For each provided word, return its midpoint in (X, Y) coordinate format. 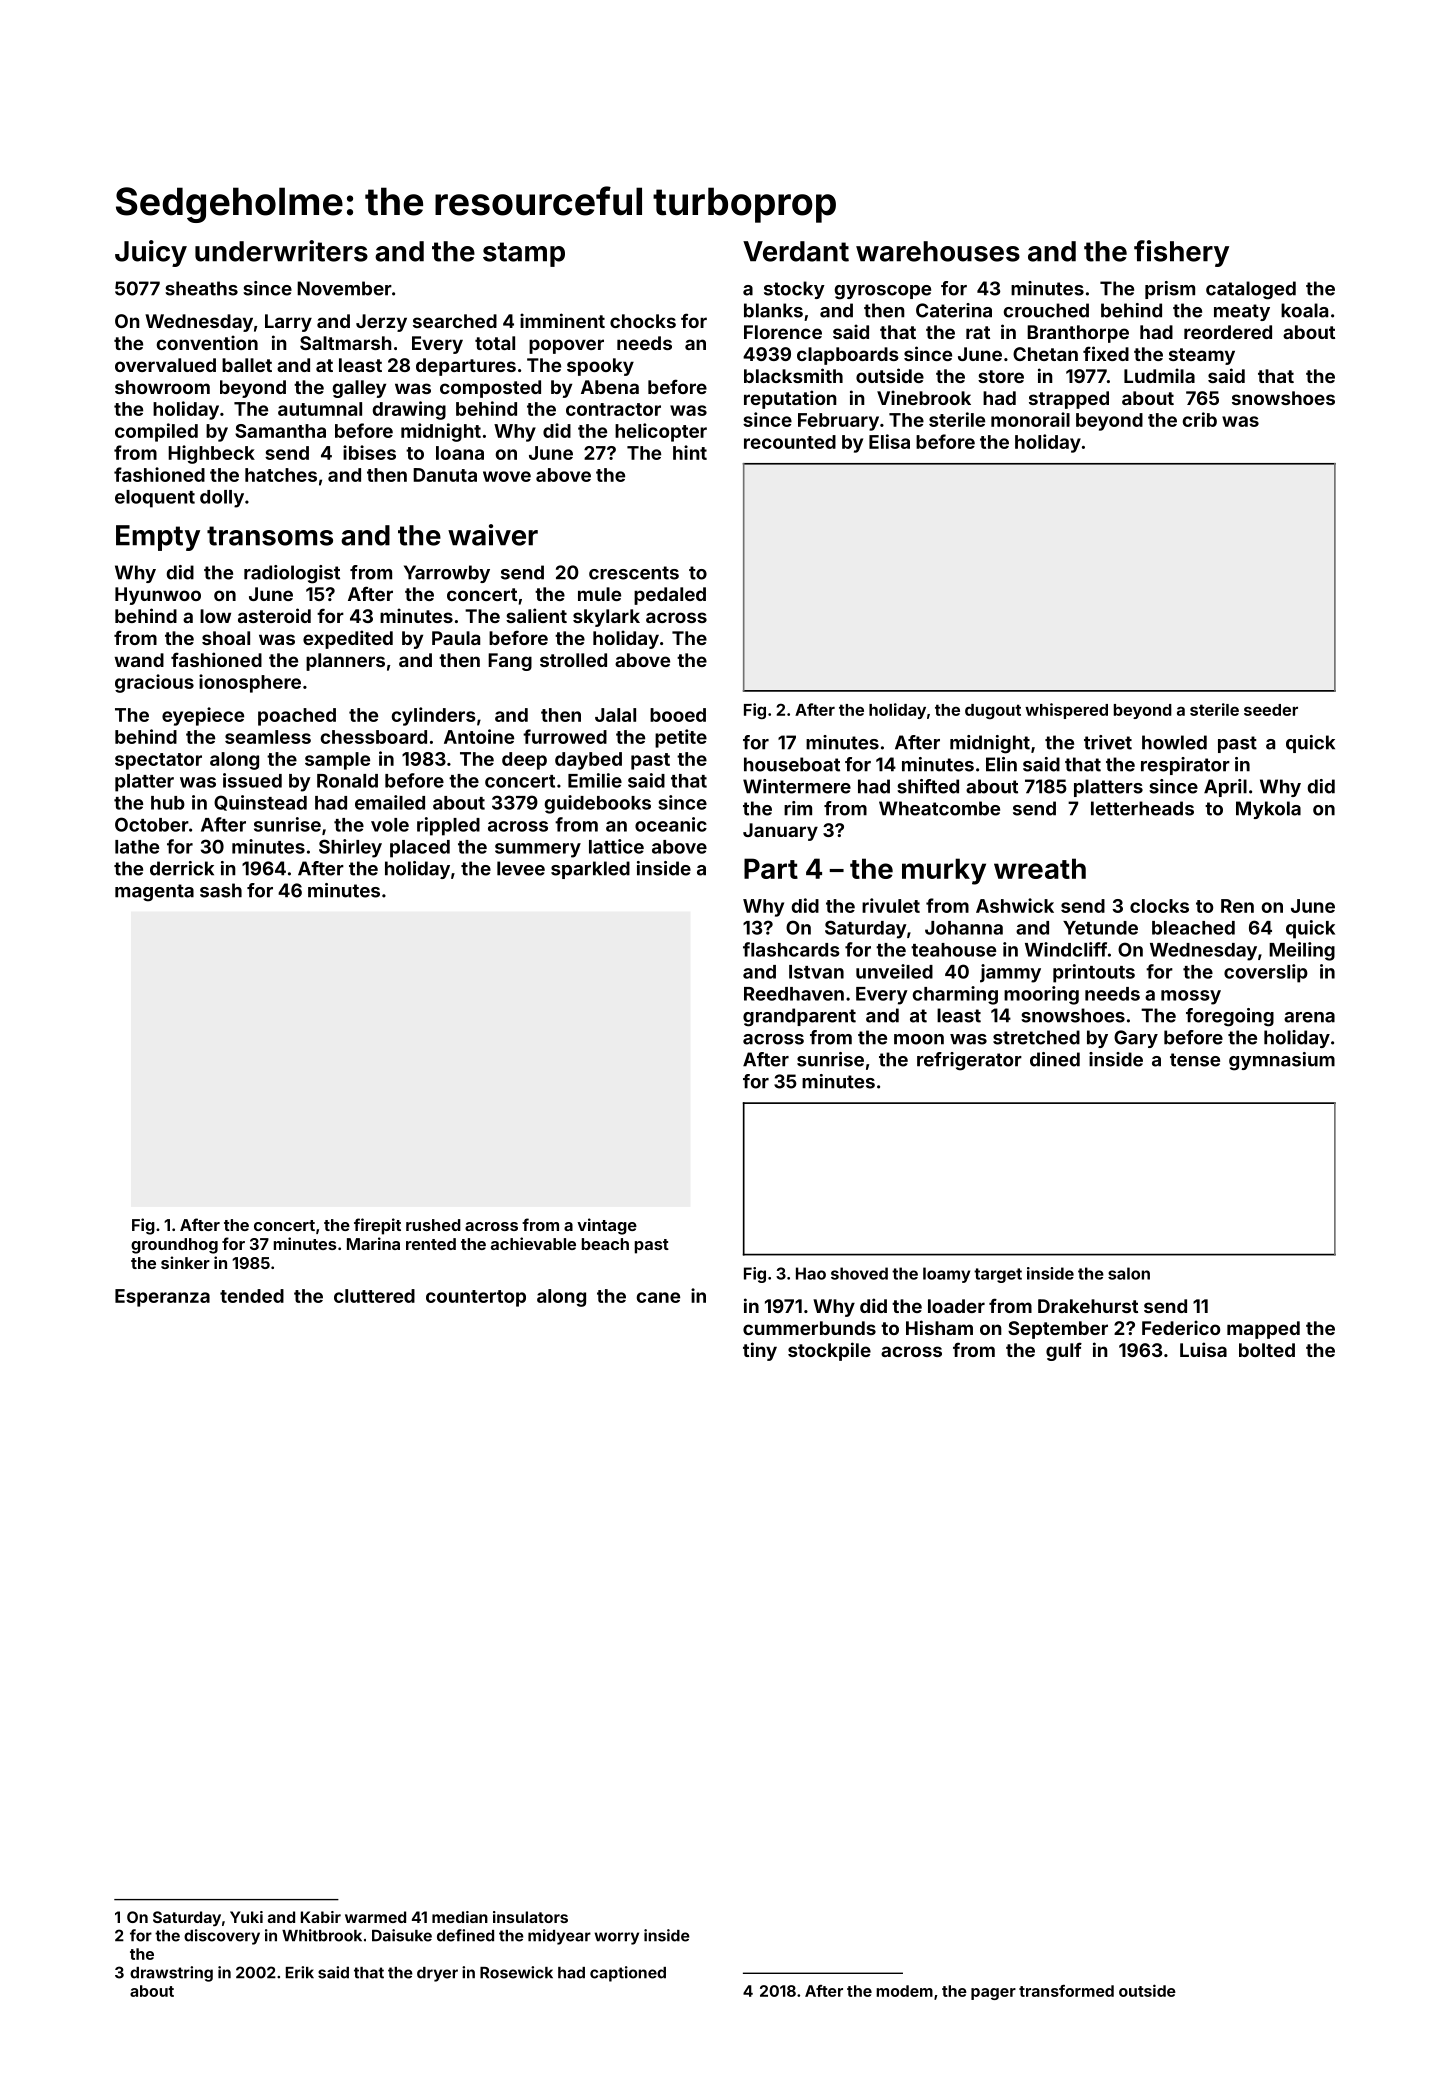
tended (252, 1296)
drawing (409, 410)
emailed (390, 802)
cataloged (1251, 290)
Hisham (939, 1327)
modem (904, 1991)
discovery (222, 1937)
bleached (1193, 928)
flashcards (791, 949)
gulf (1064, 1351)
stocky (794, 290)
